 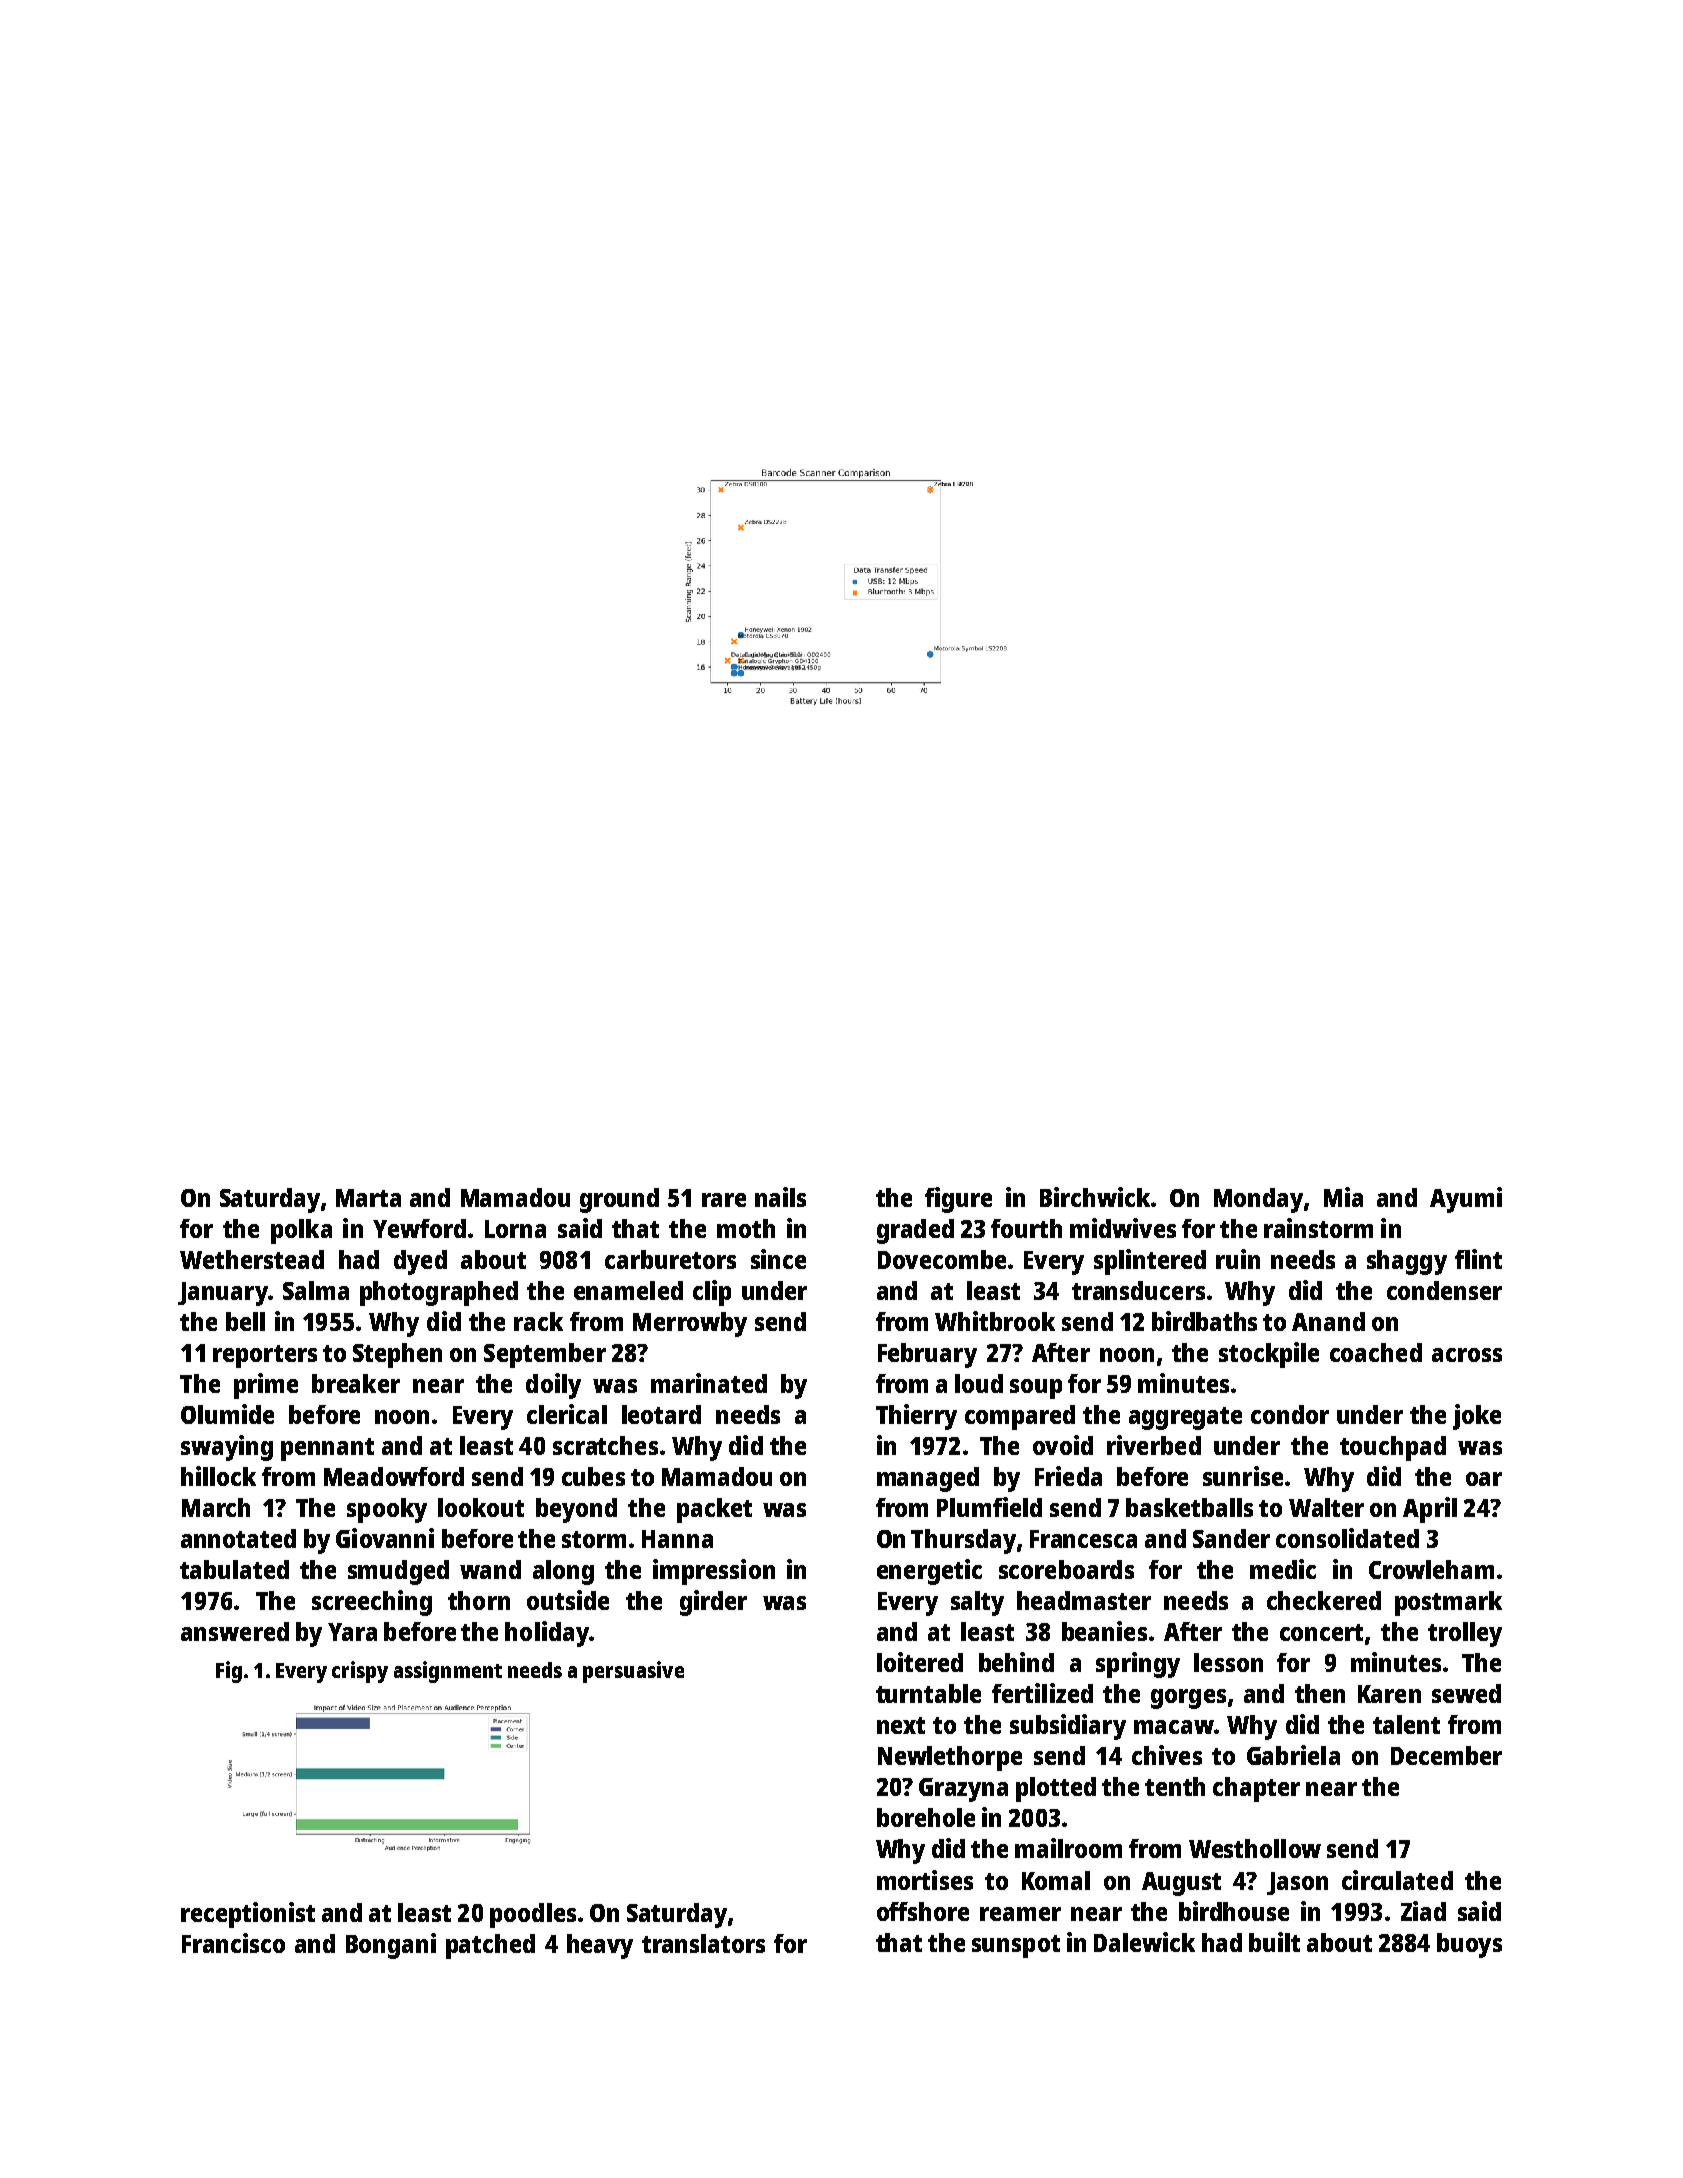 I want to click on Ayumi, so click(x=1466, y=1200).
